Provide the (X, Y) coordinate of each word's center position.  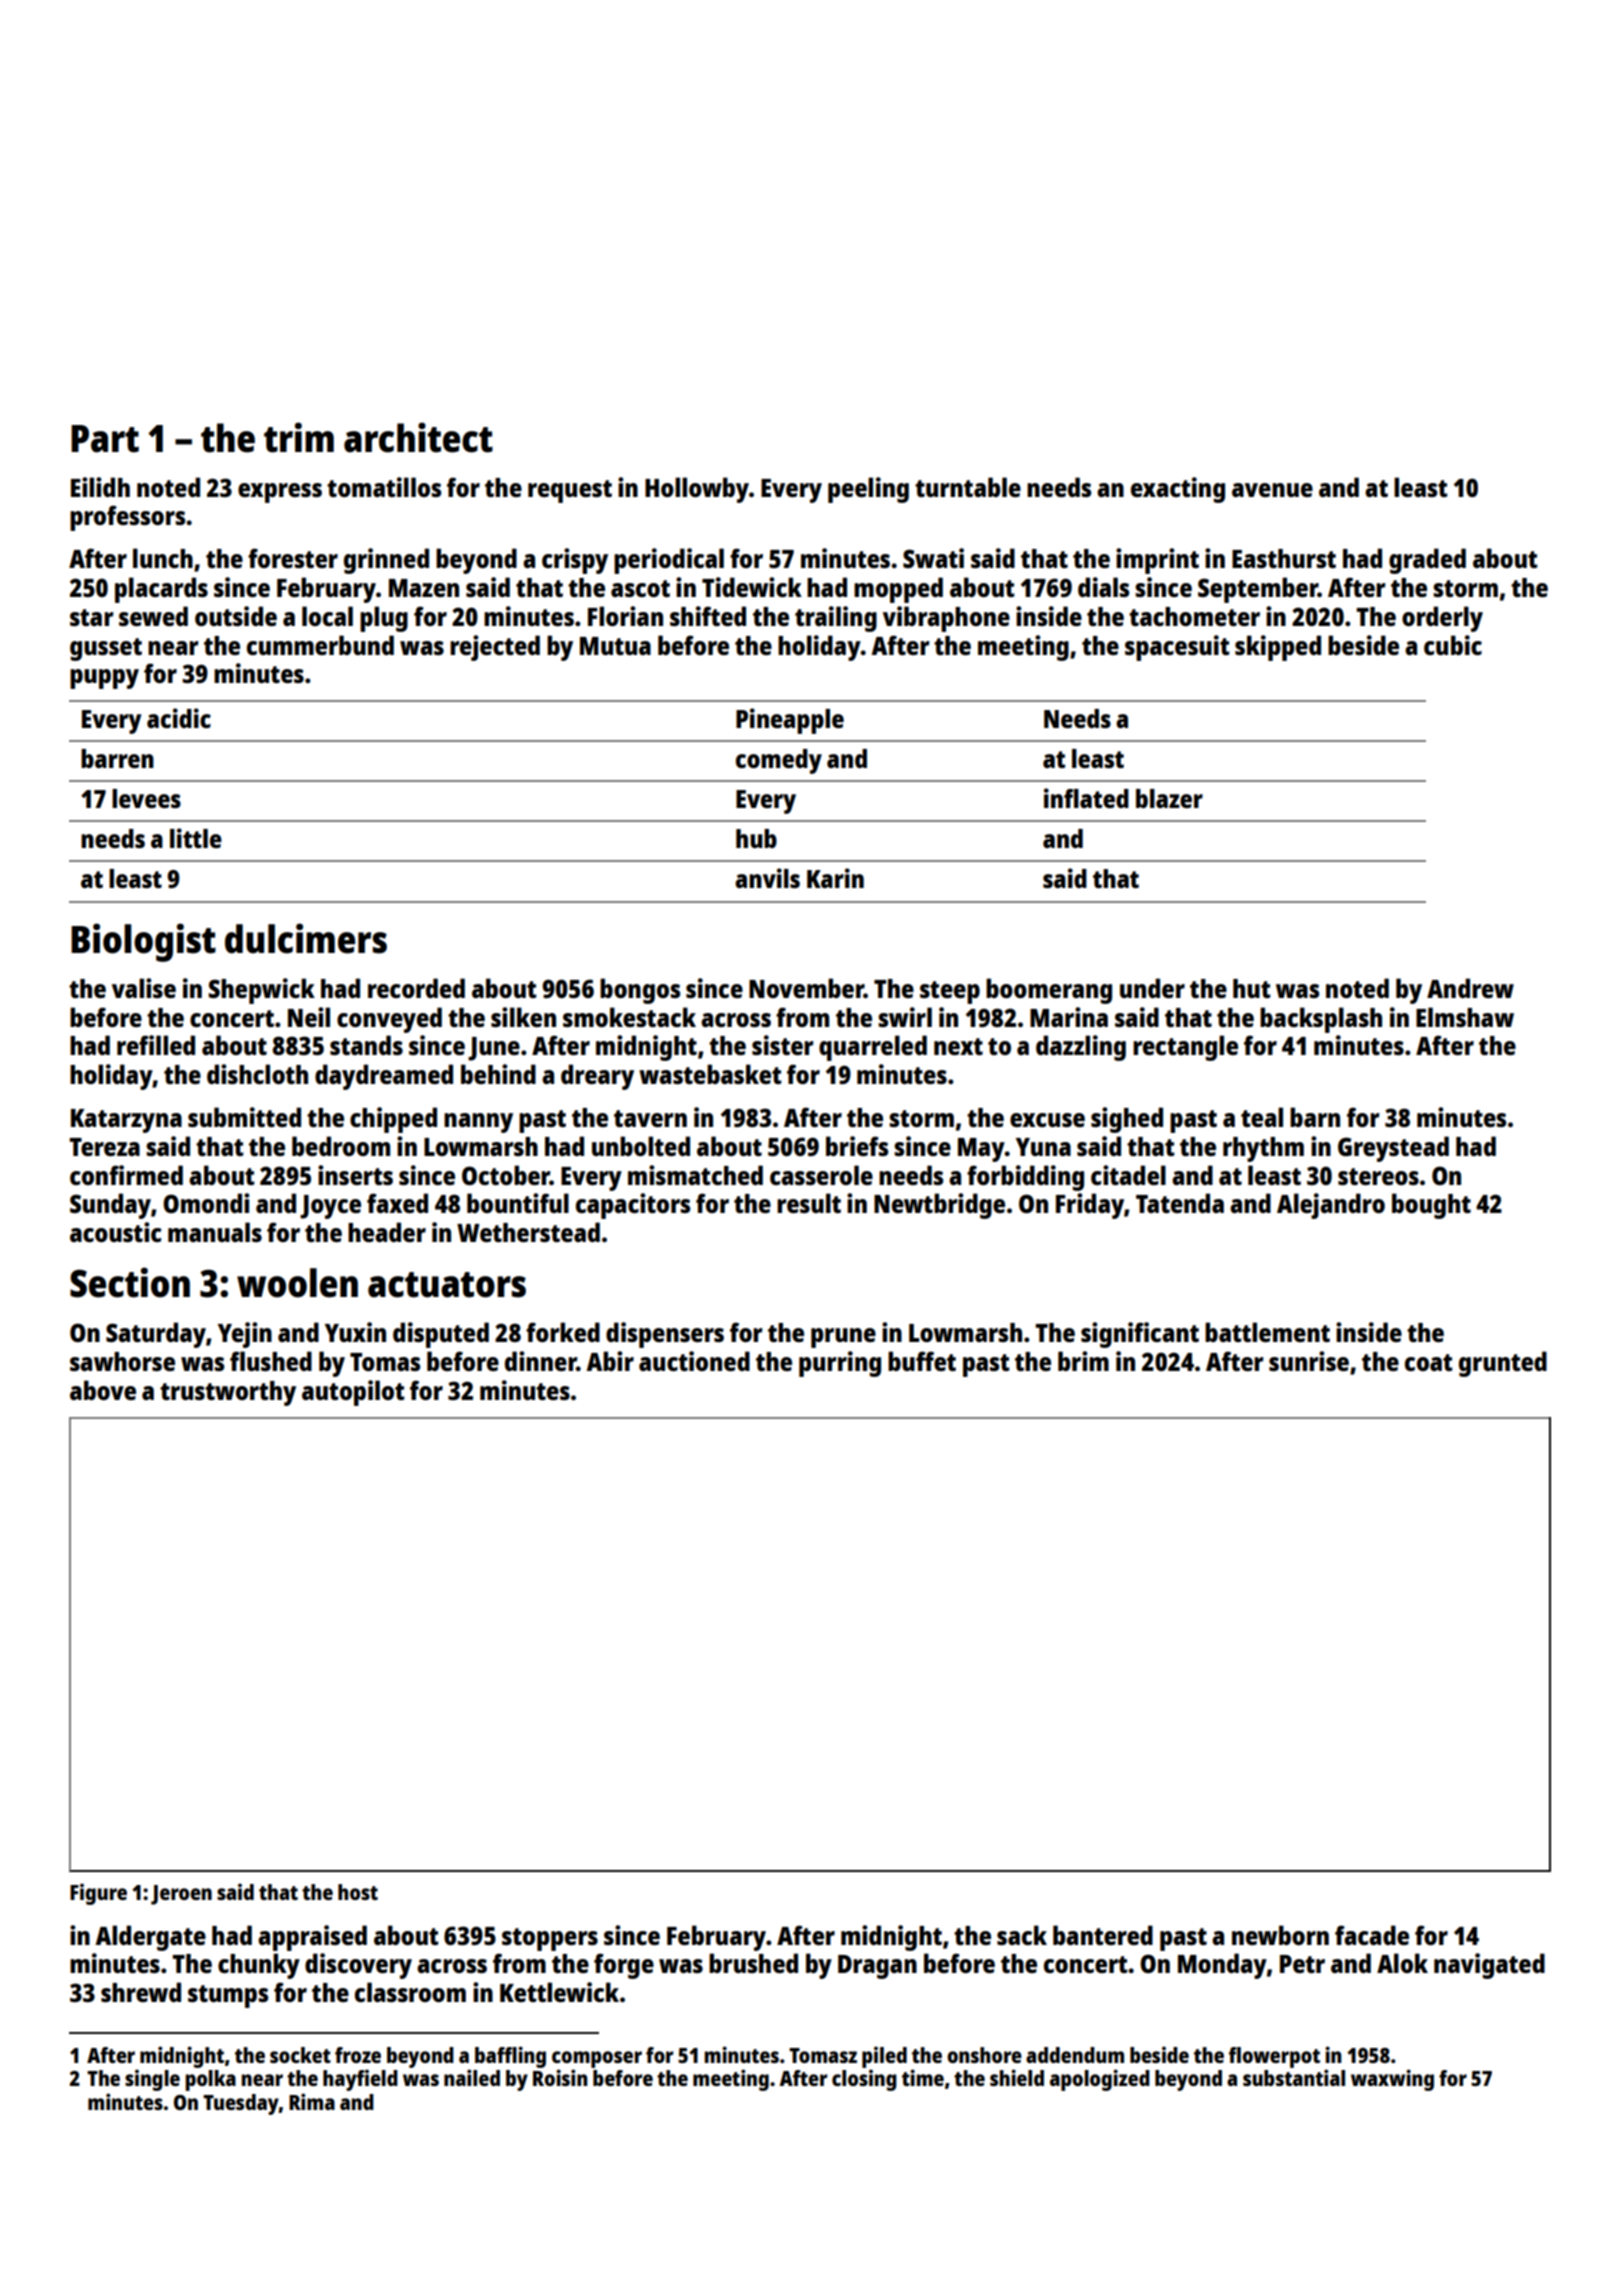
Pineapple (790, 721)
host (358, 1892)
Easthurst (1284, 558)
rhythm (1263, 1149)
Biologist (143, 942)
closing (864, 2080)
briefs (857, 1146)
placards (161, 590)
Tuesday (241, 2104)
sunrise (1309, 1361)
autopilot (353, 1393)
